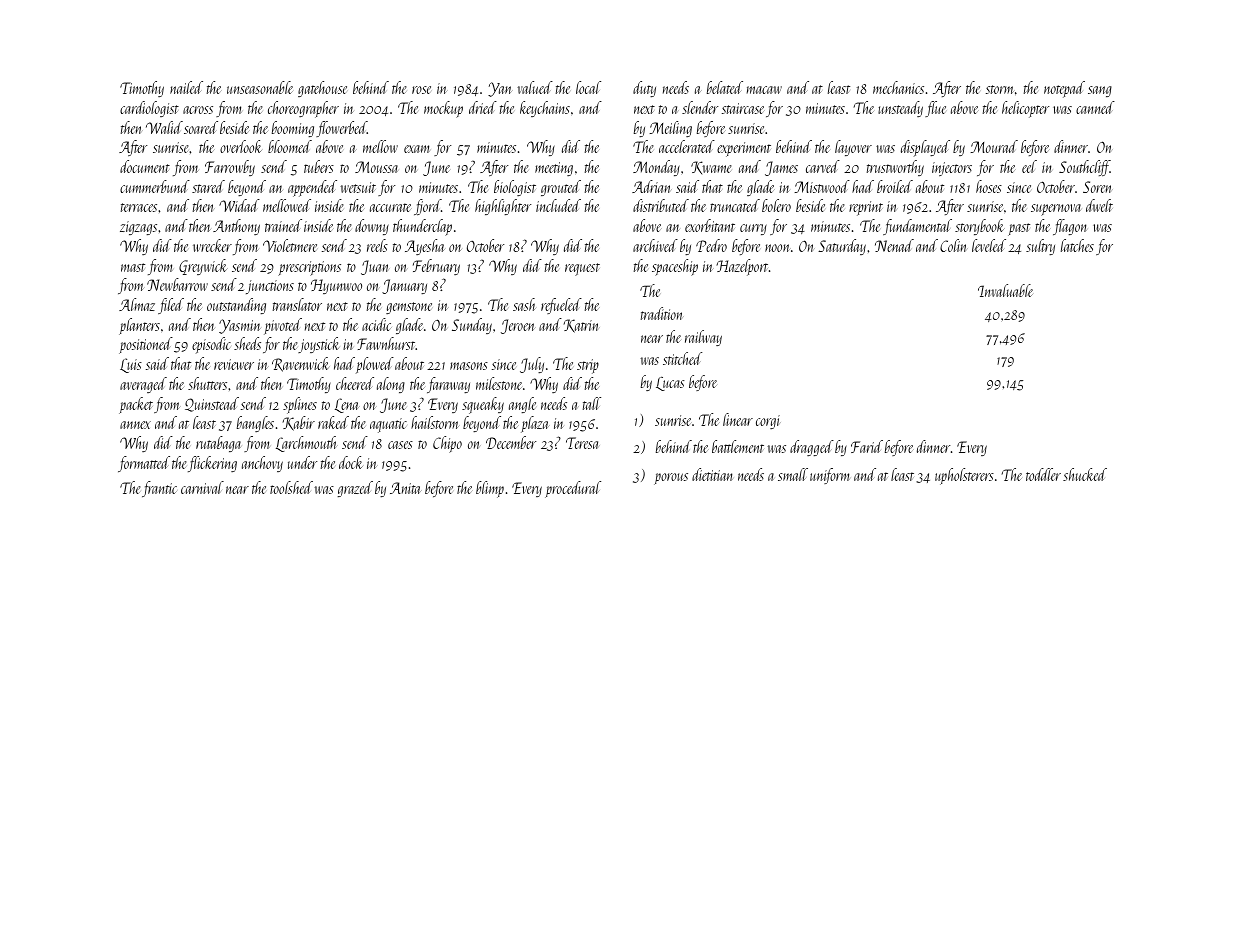 This screenshot has height=952, width=1233. I want to click on dietitian, so click(712, 474).
